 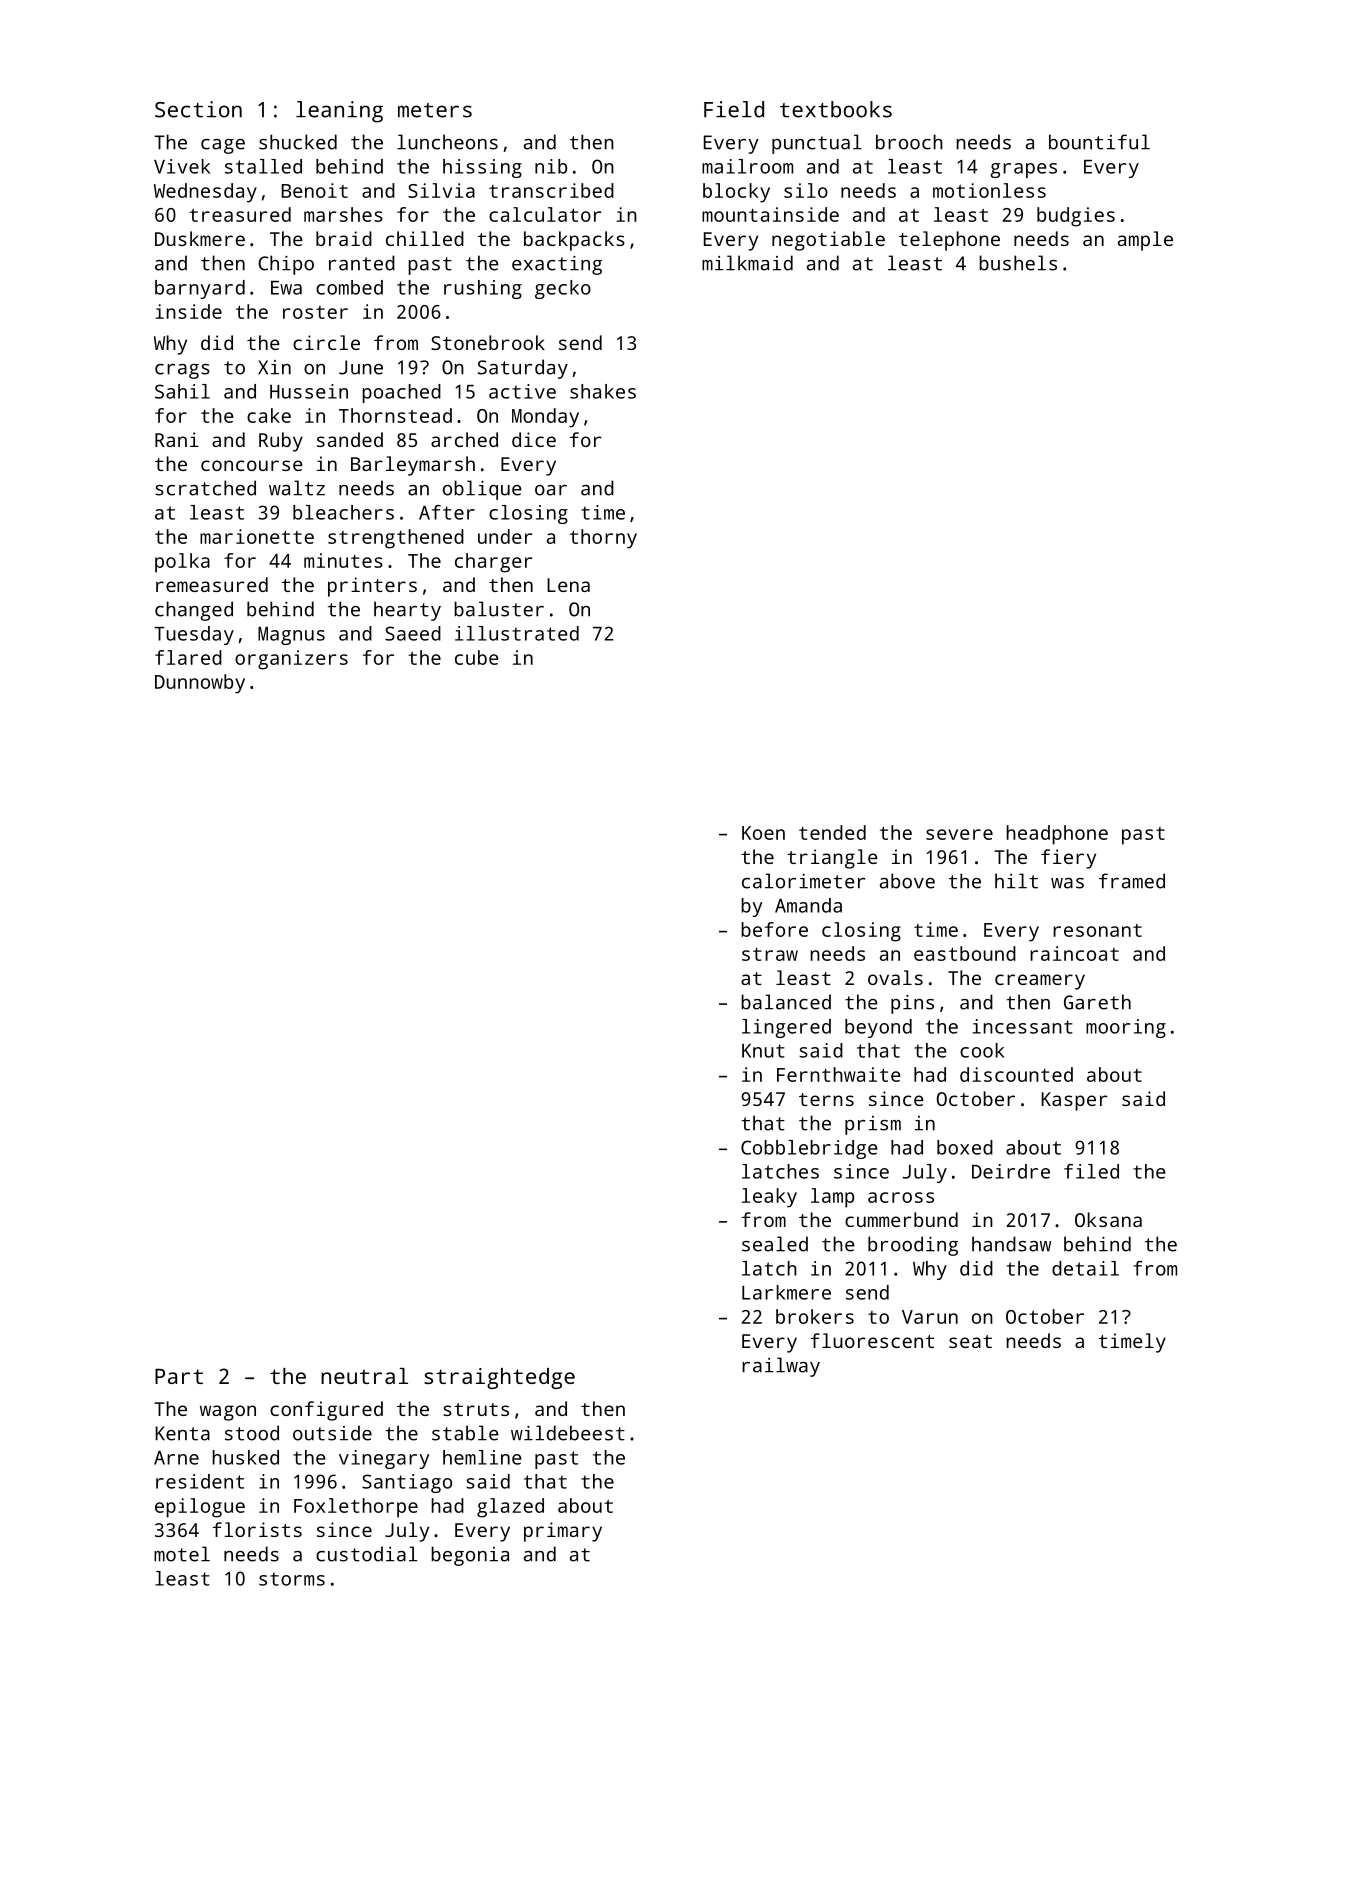 I want to click on organizers, so click(x=291, y=660).
